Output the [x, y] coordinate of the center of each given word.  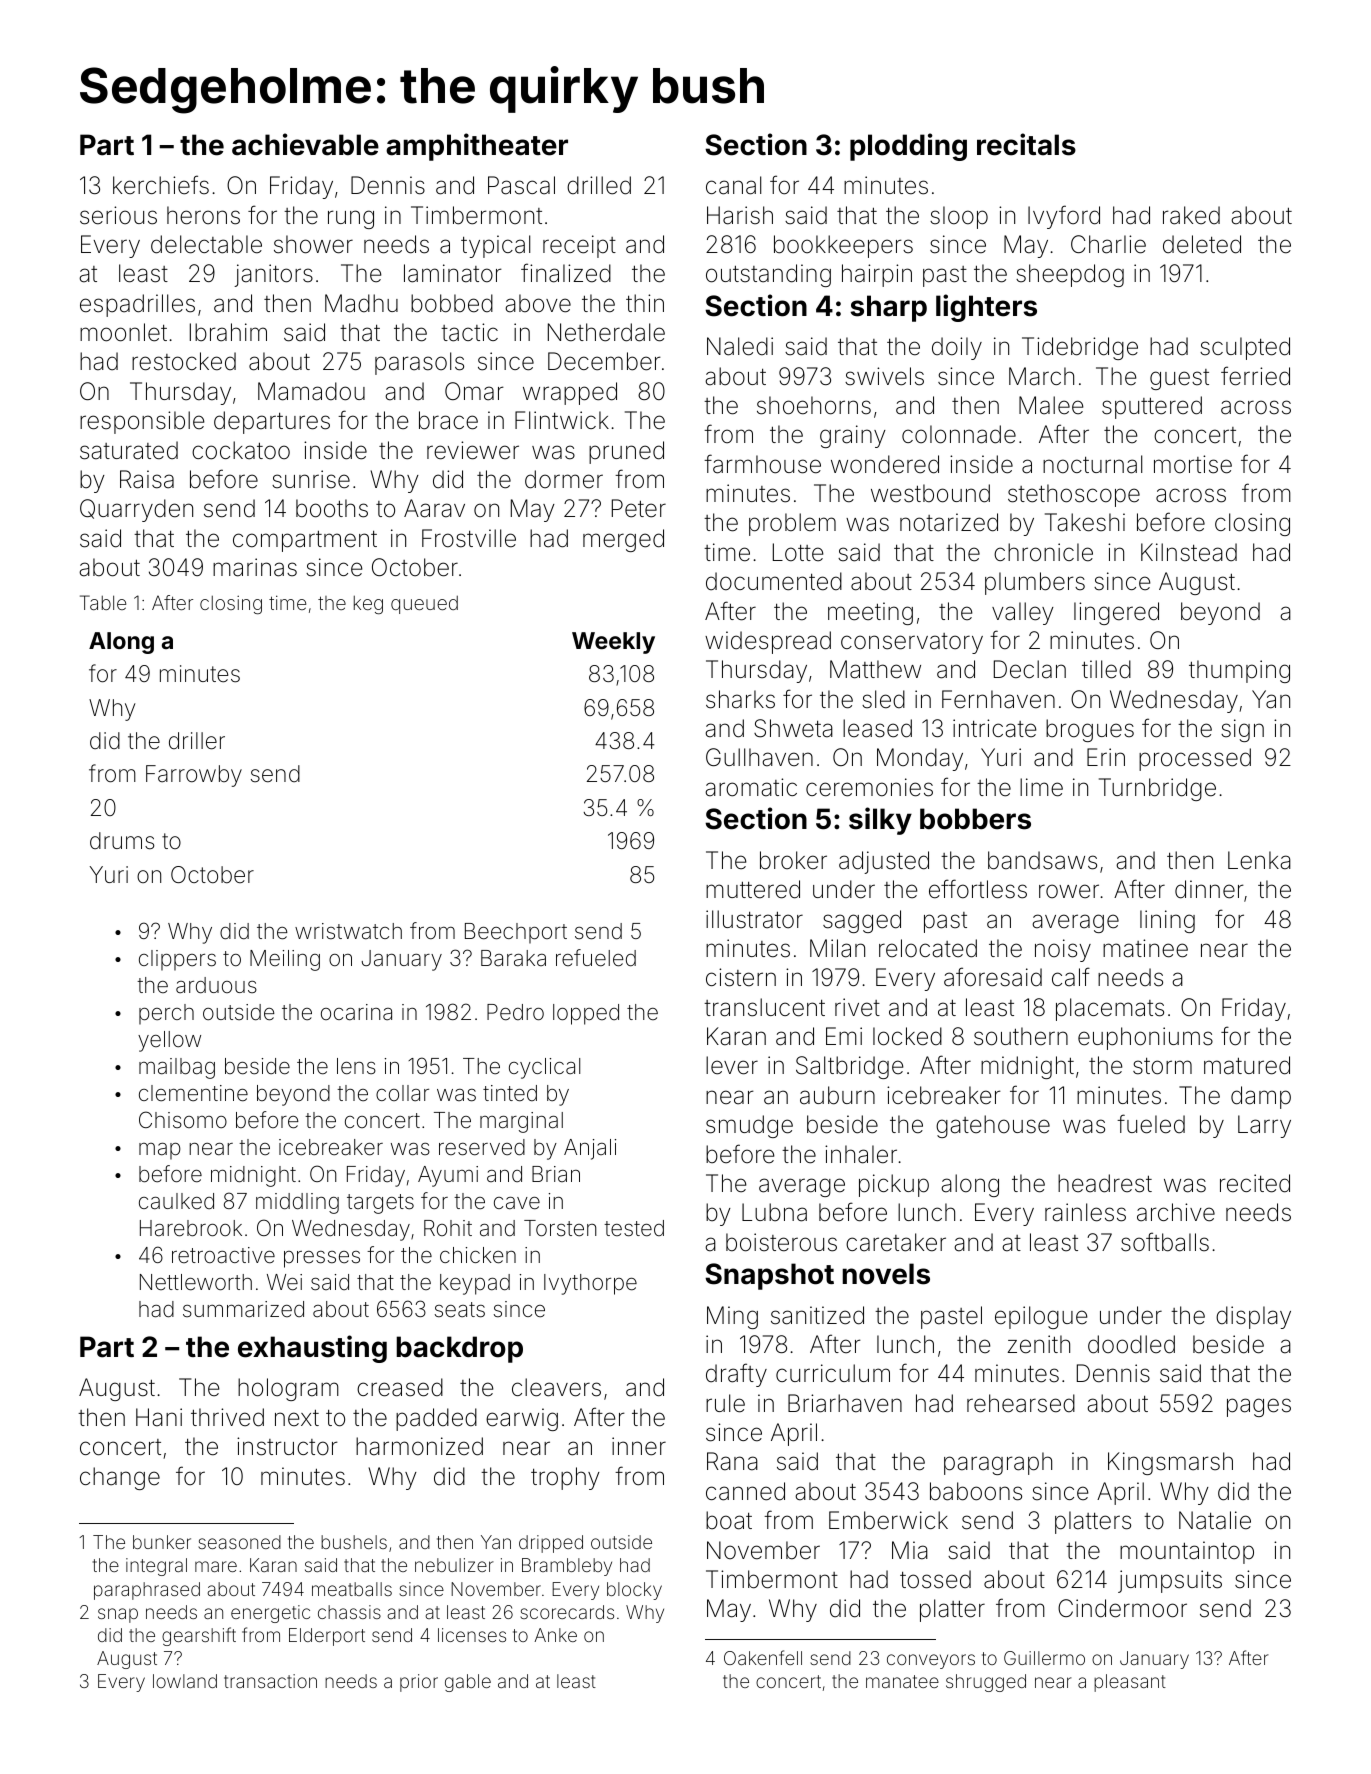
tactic [469, 332]
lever [732, 1065]
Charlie [1108, 244]
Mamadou [311, 391]
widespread [768, 642]
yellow [169, 1041]
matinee [1145, 948]
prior [419, 1683]
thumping [1239, 671]
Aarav [434, 508]
